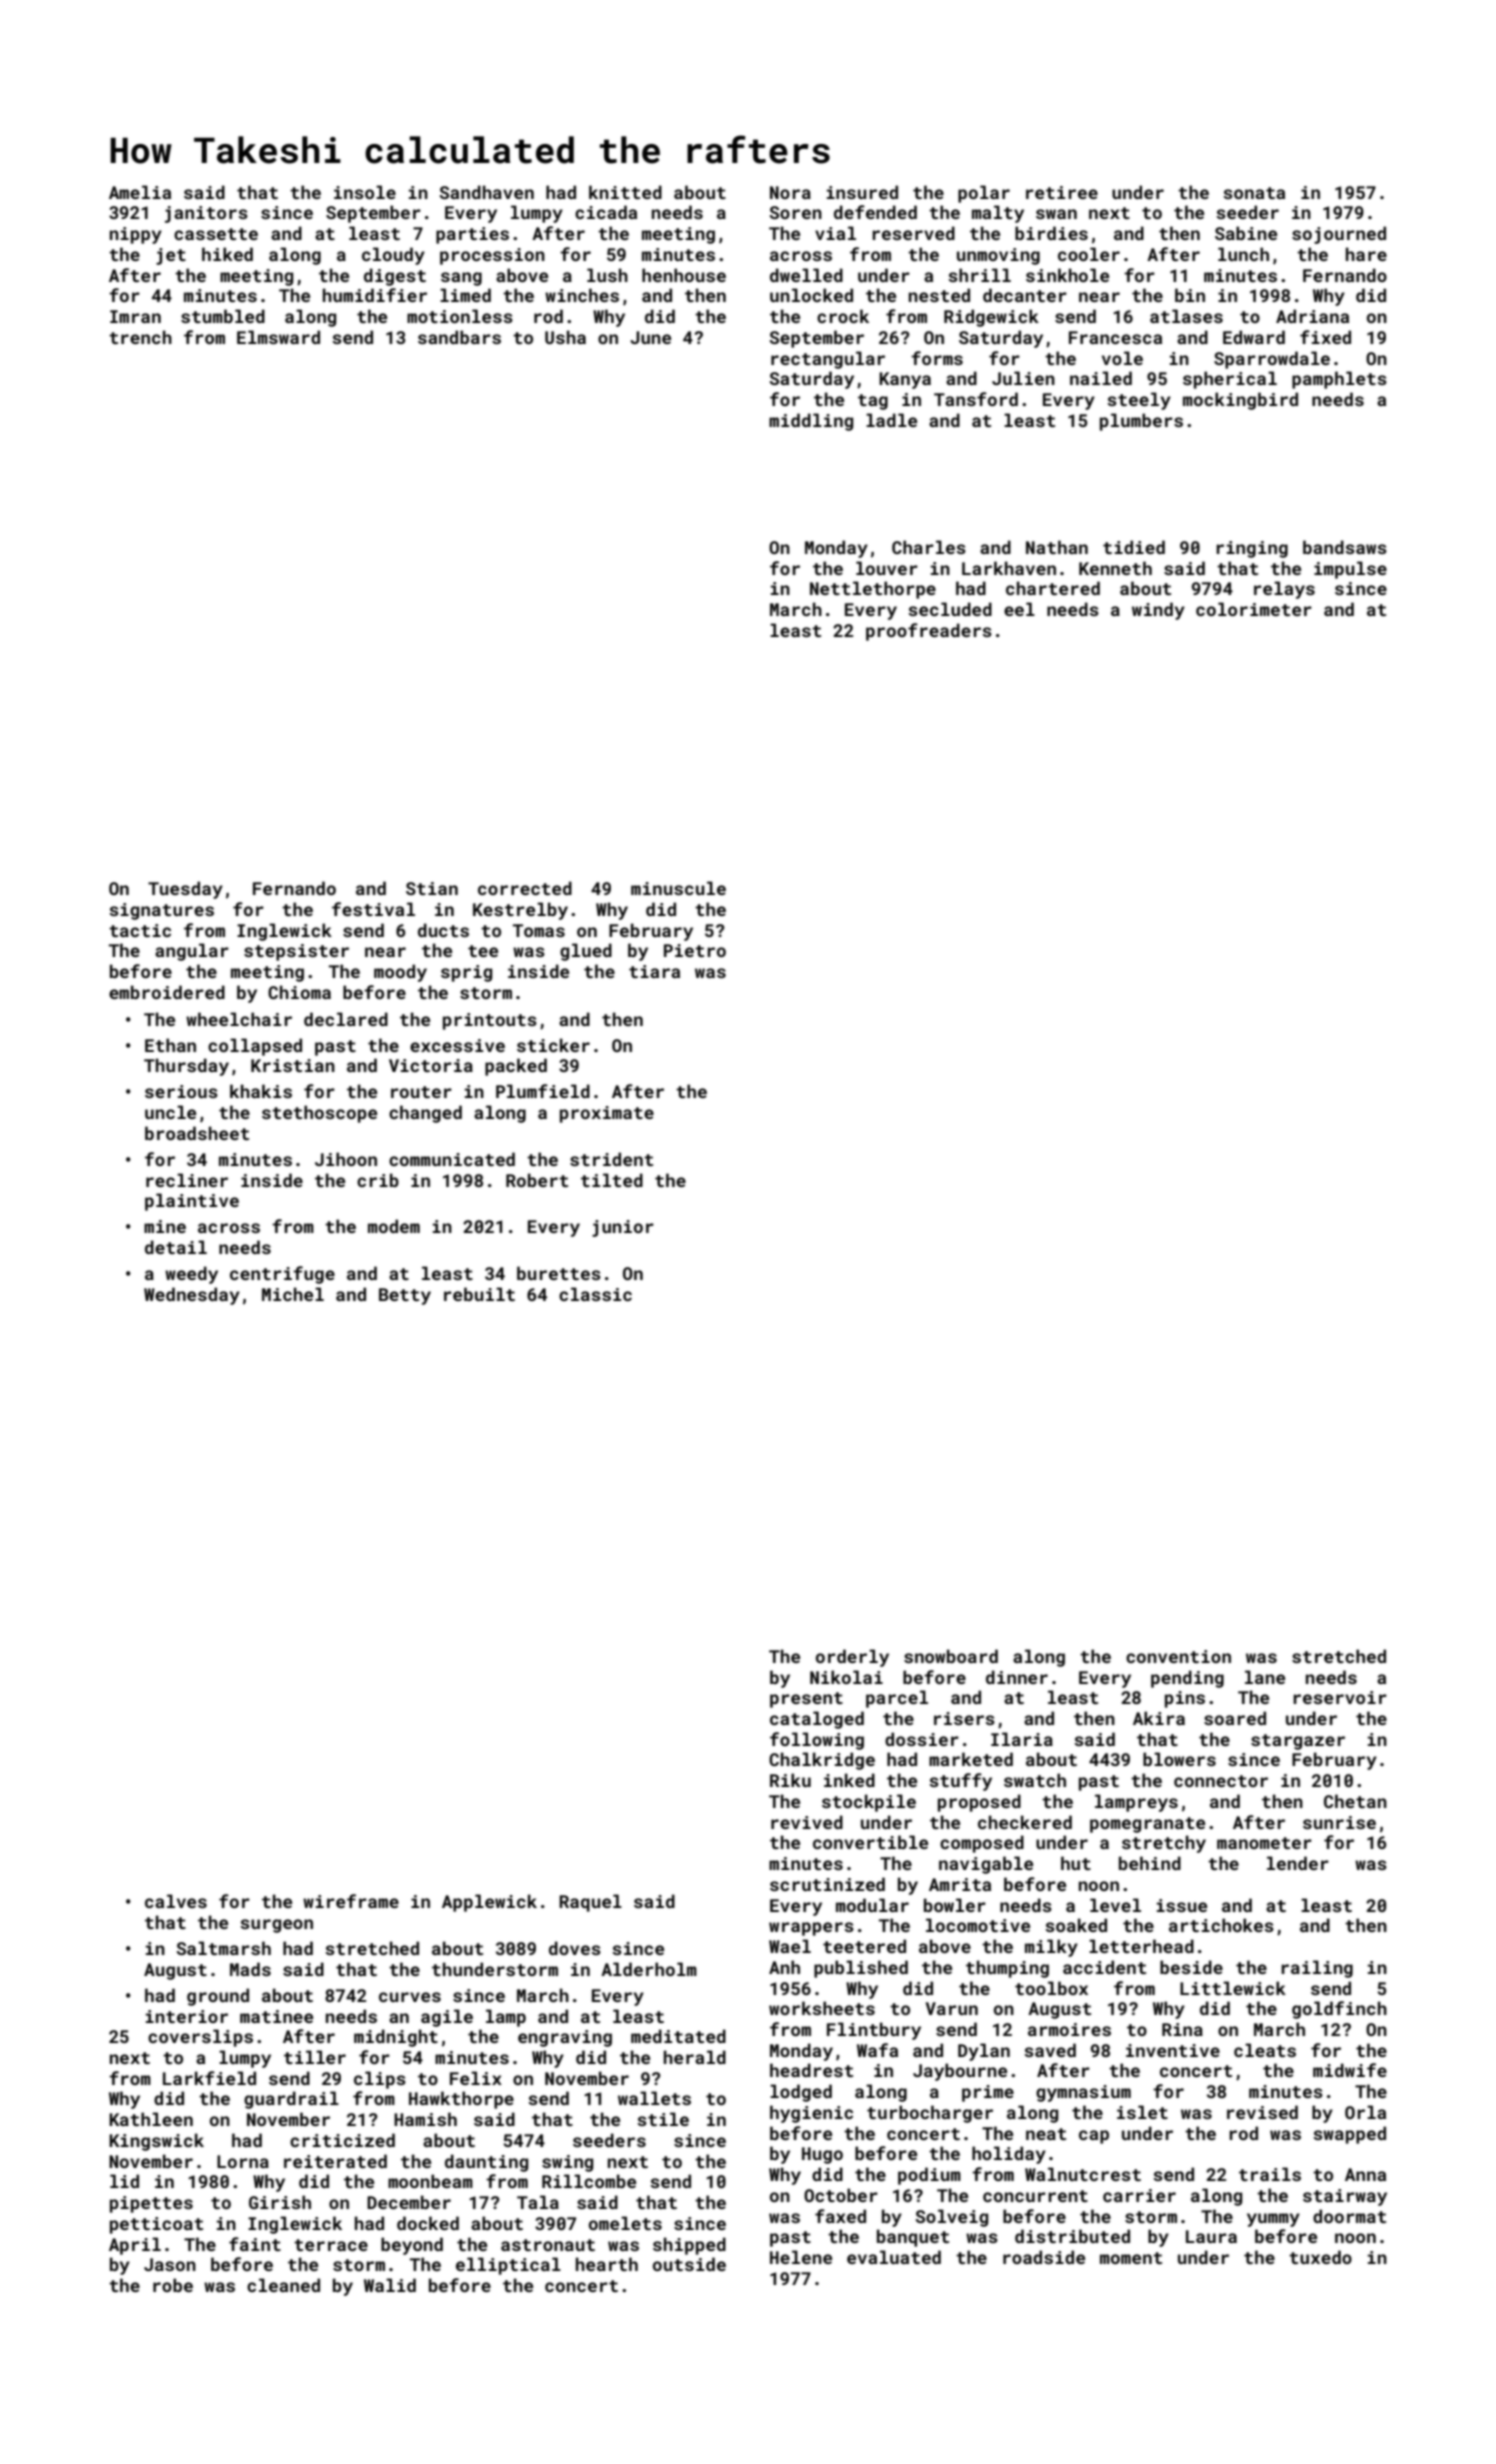 This image has height=2464, width=1496. I want to click on Applewick, so click(489, 1903).
